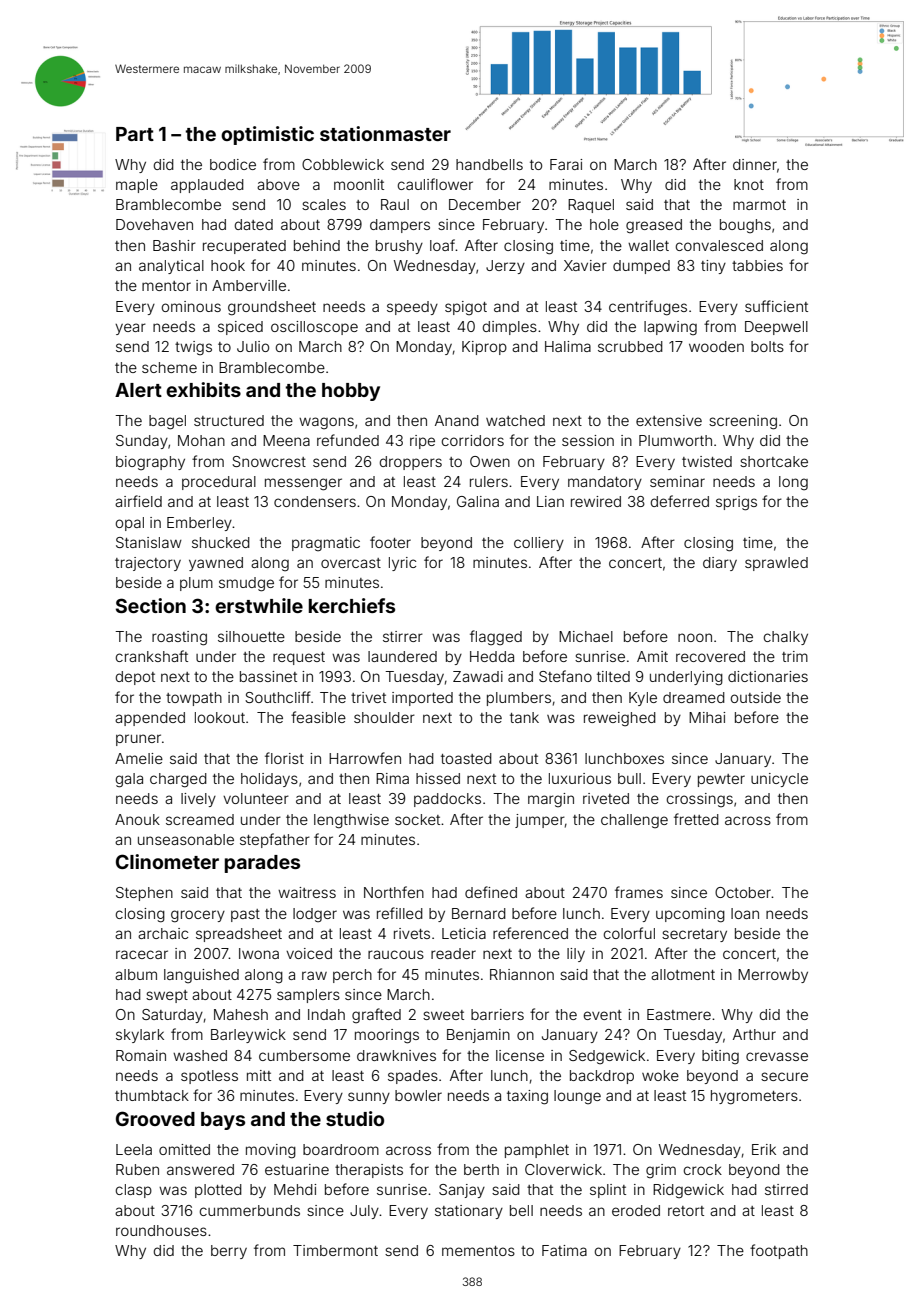 The width and height of the document is (924, 1308). I want to click on airfield, so click(138, 501).
